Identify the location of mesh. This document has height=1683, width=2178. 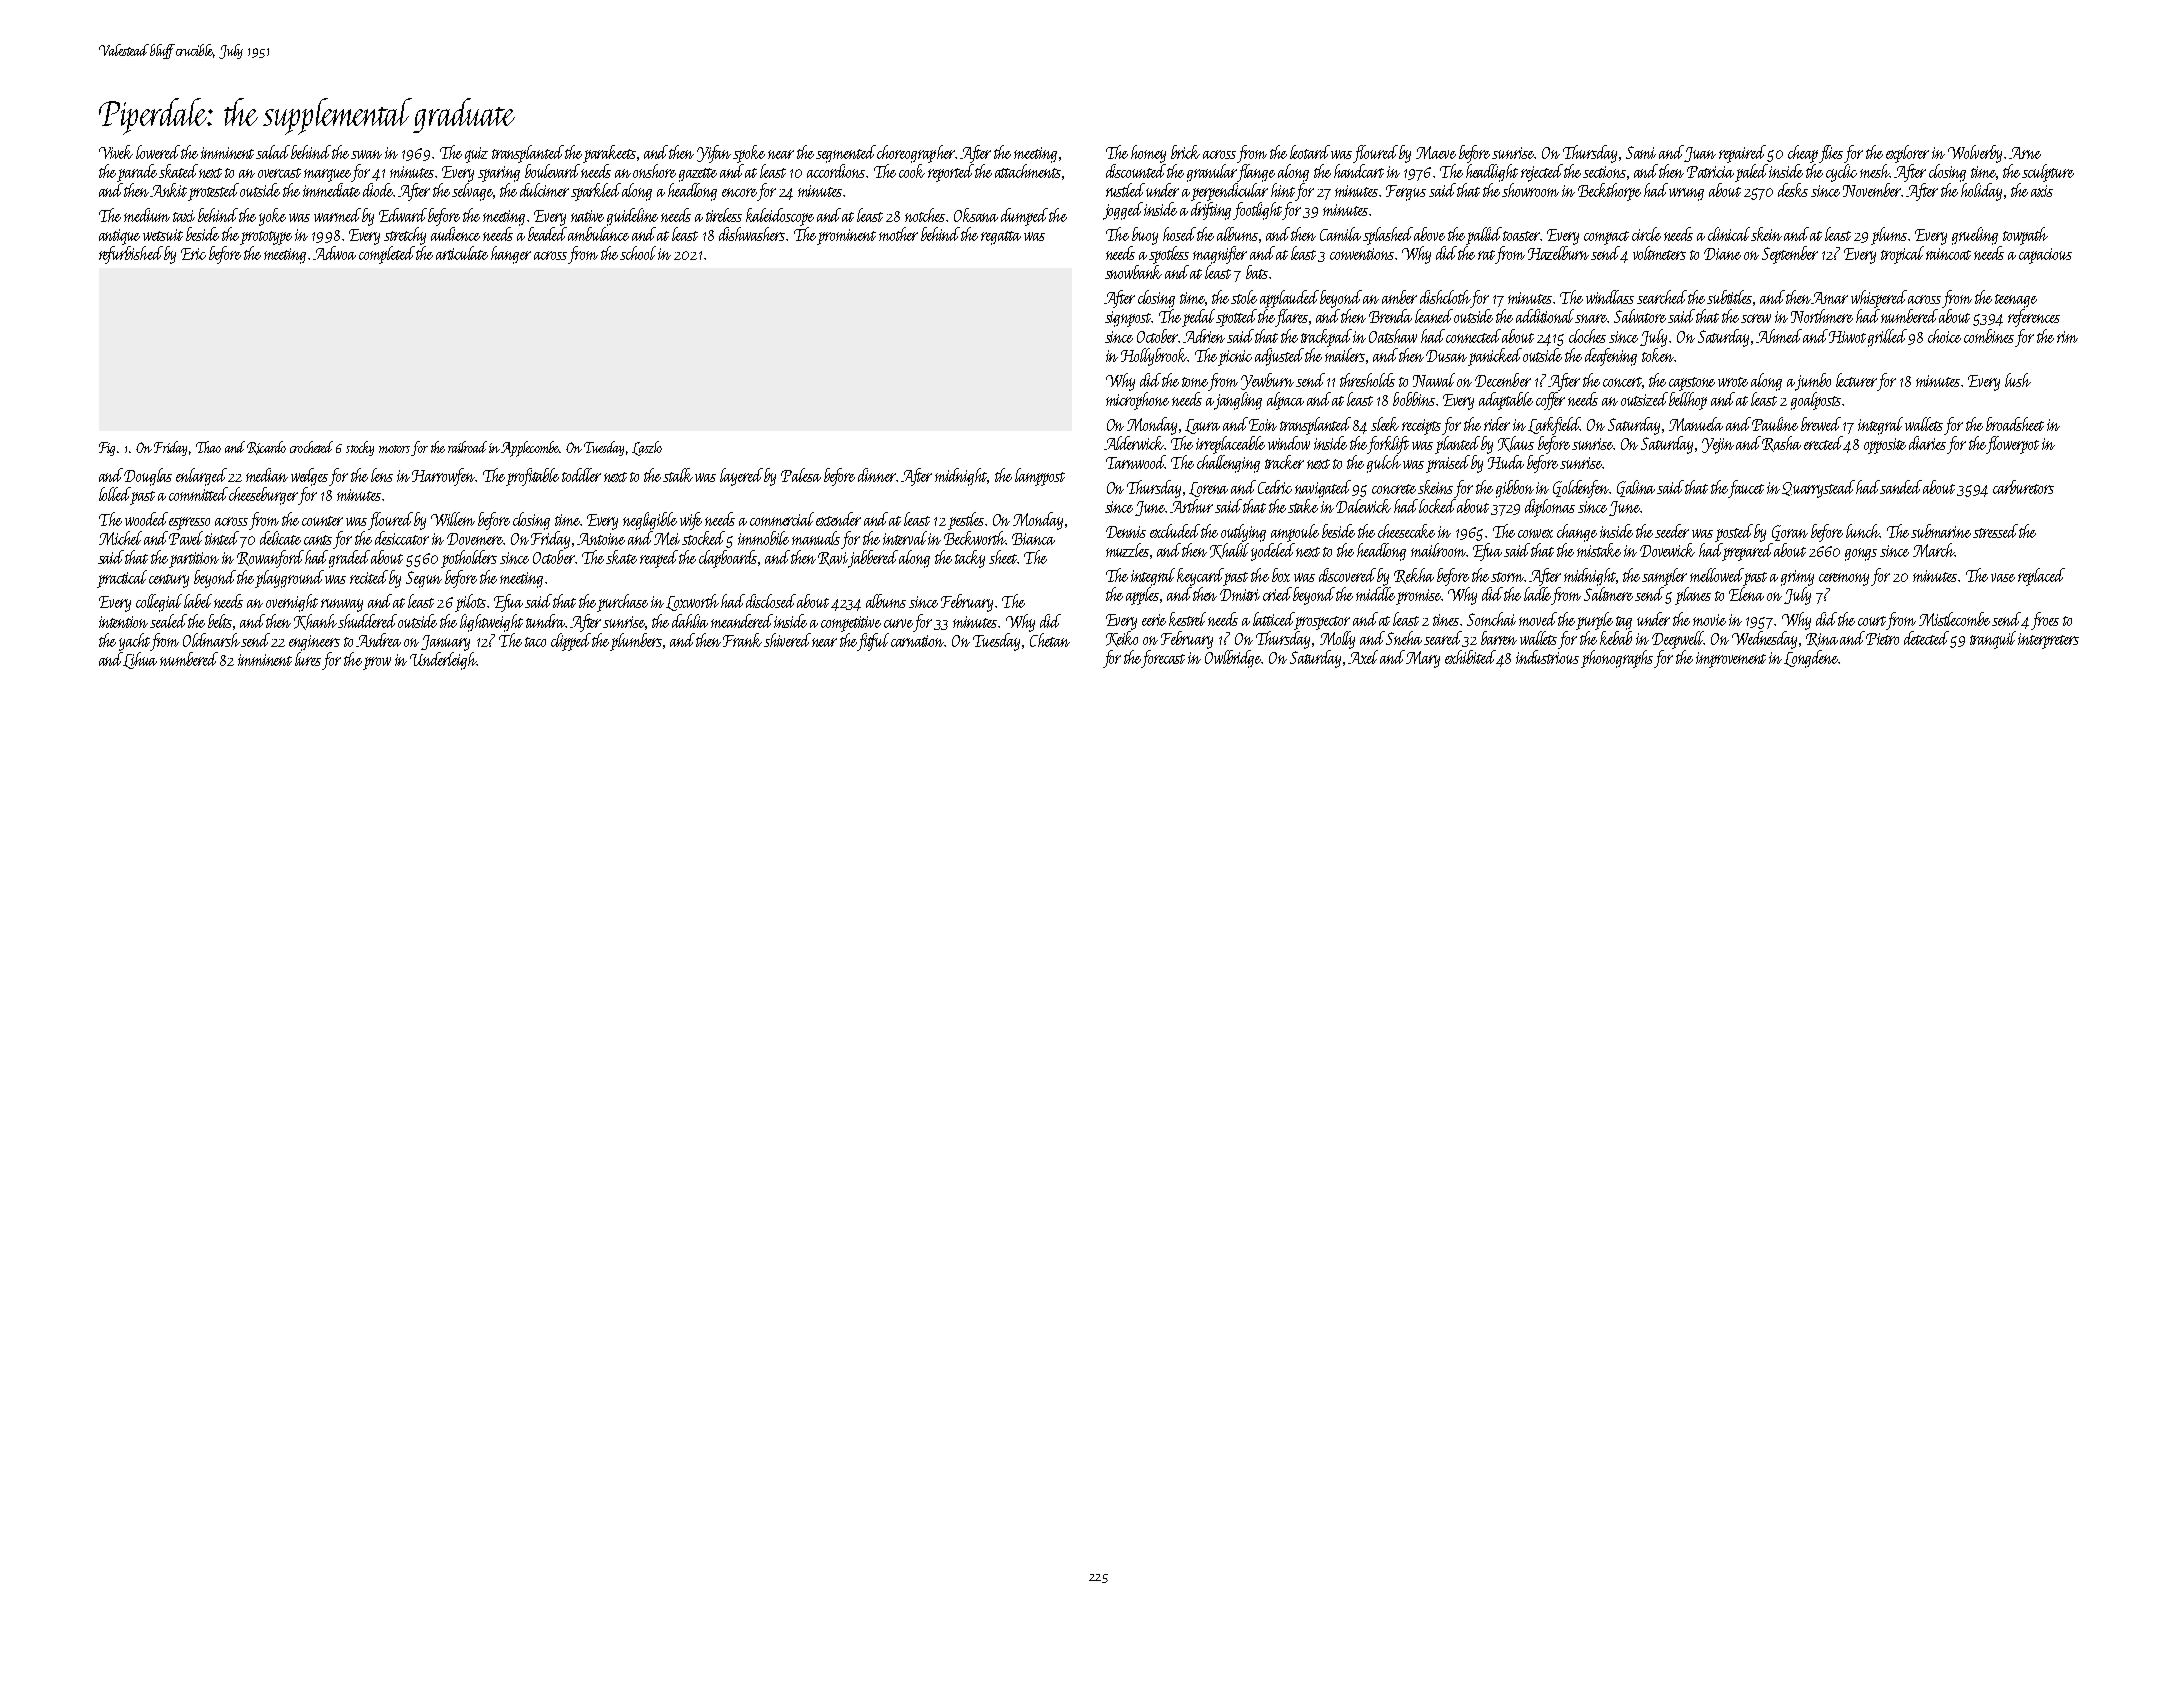
(1874, 171).
